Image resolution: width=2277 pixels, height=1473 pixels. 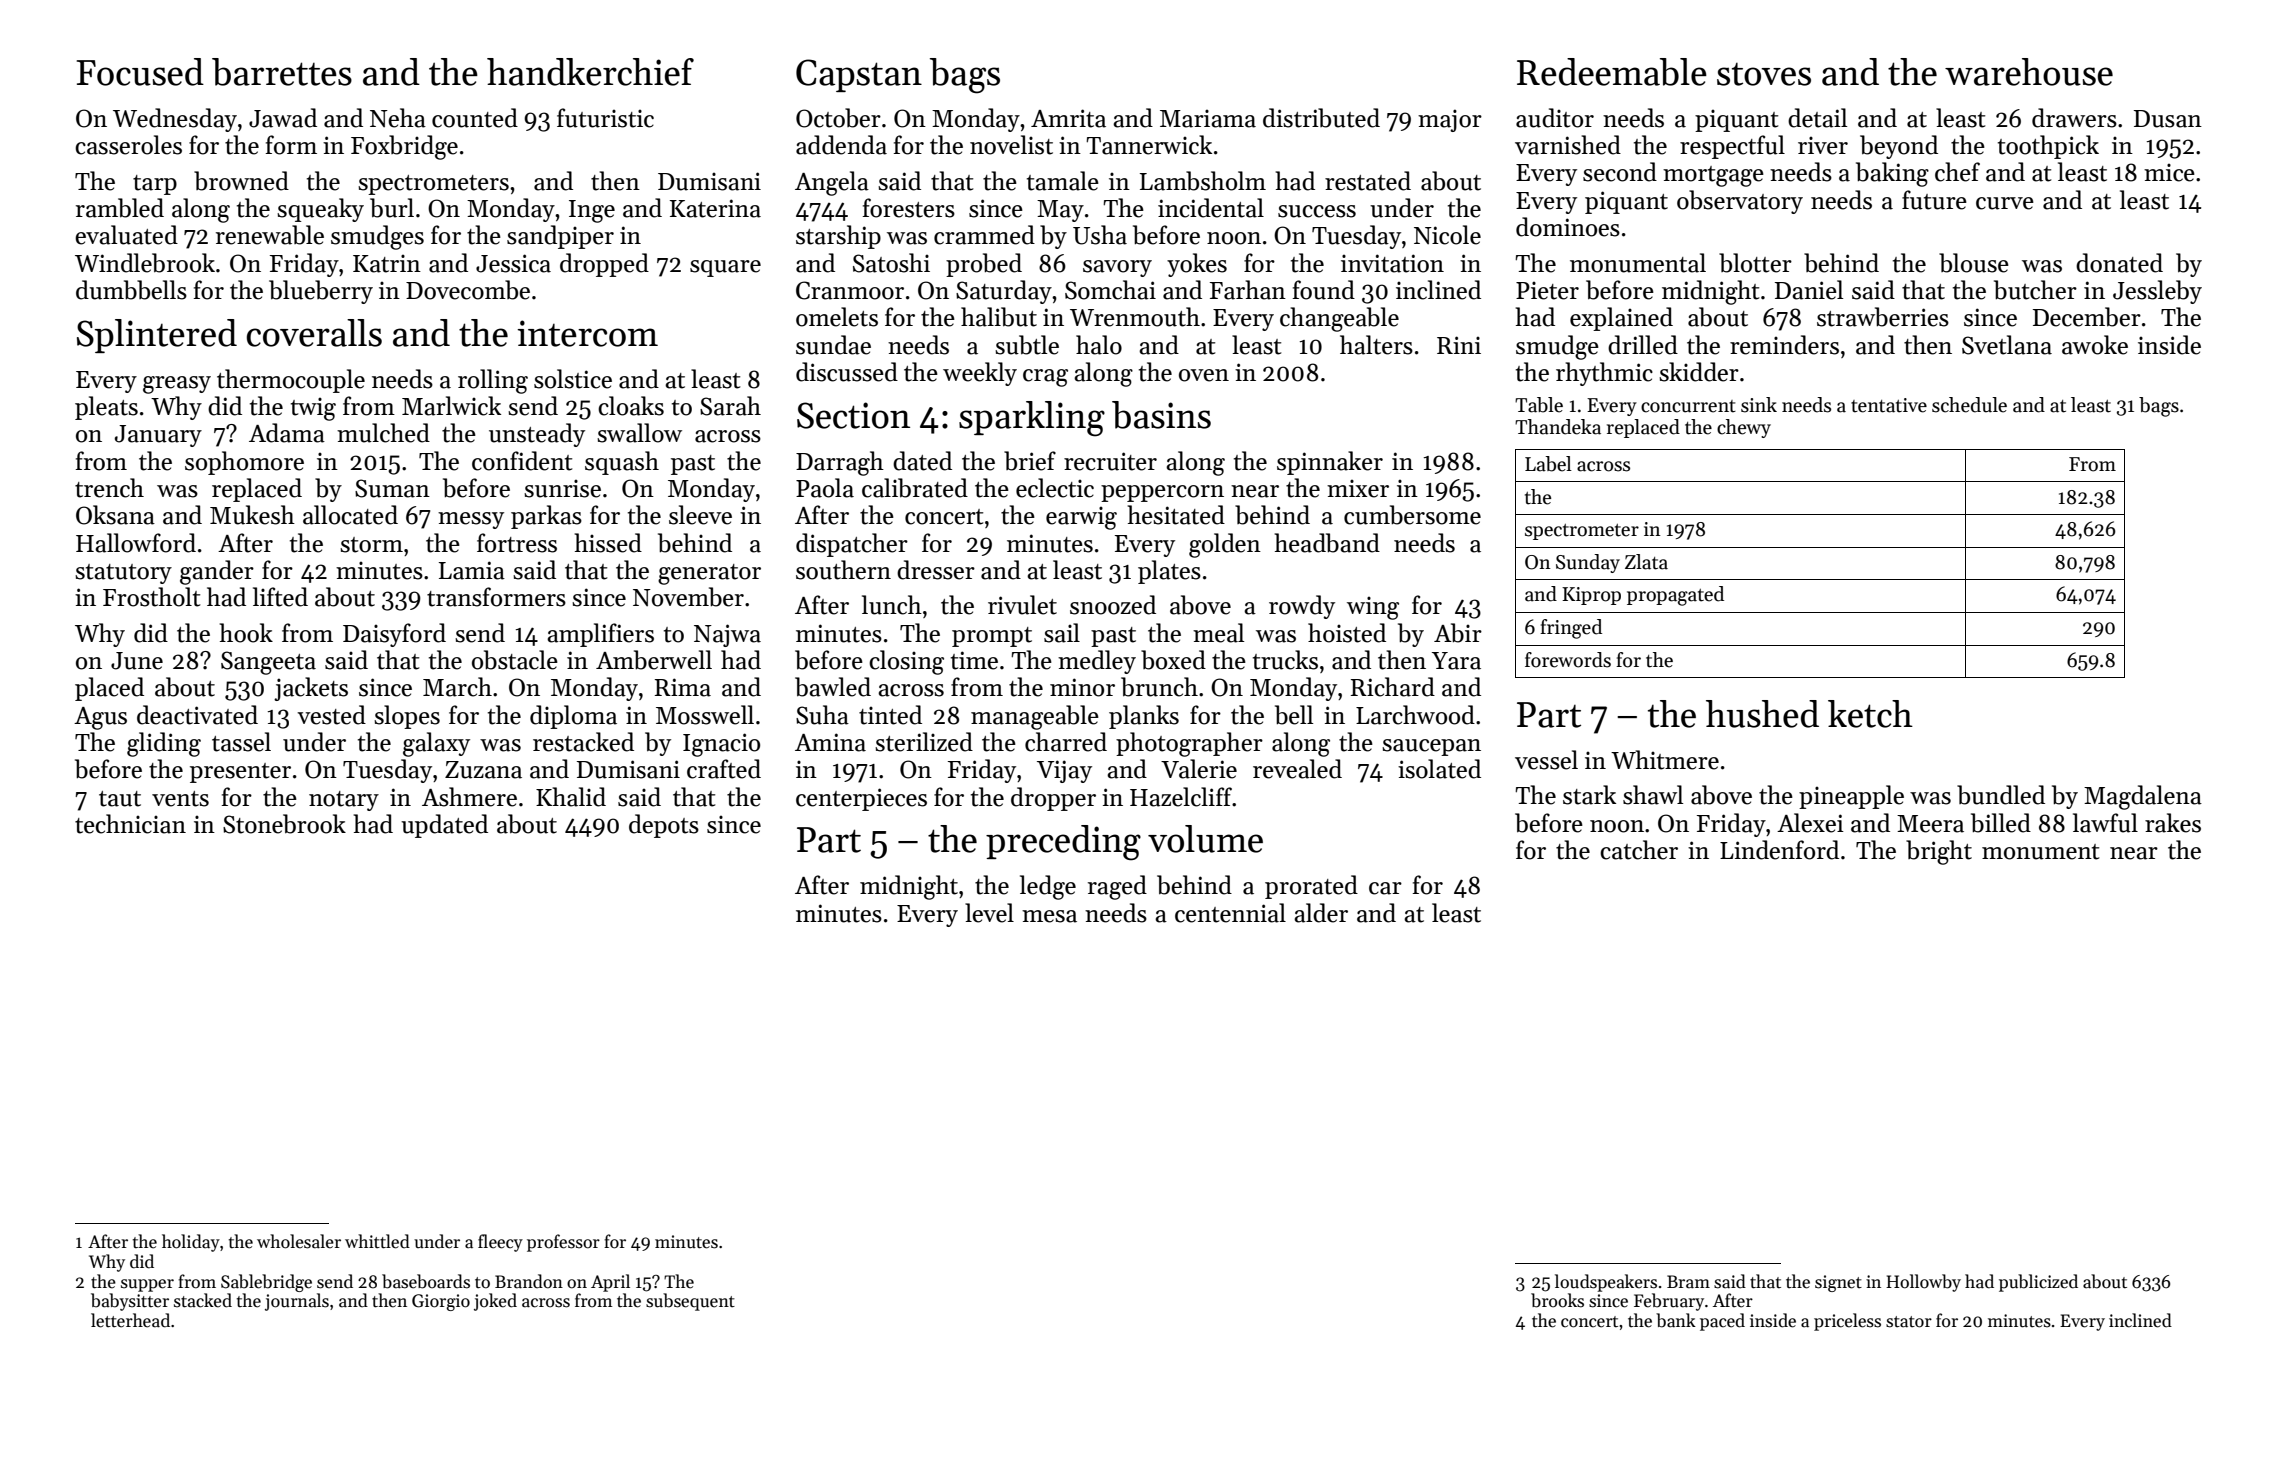 What do you see at coordinates (151, 597) in the screenshot?
I see `Frostholt` at bounding box center [151, 597].
